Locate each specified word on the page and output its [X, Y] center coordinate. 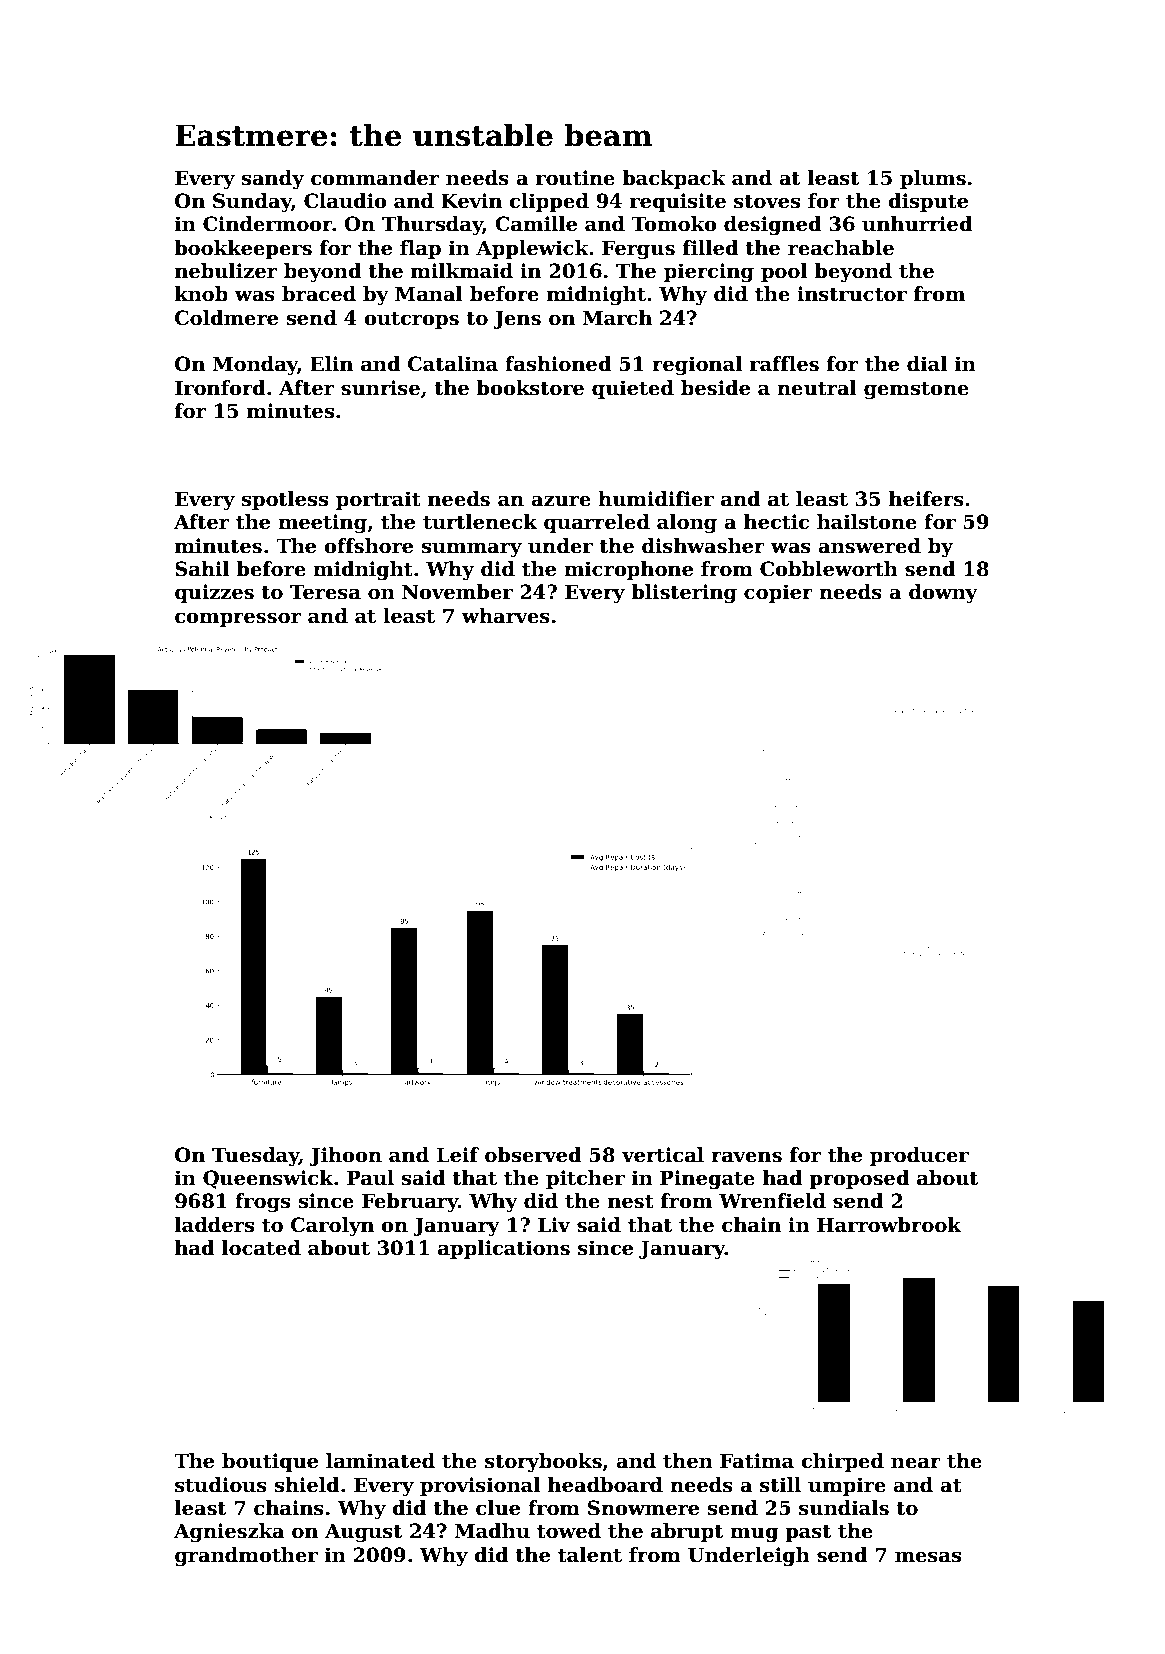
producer [919, 1156]
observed [533, 1155]
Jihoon [346, 1156]
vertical [663, 1155]
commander [375, 178]
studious [221, 1485]
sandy [273, 180]
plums [933, 179]
